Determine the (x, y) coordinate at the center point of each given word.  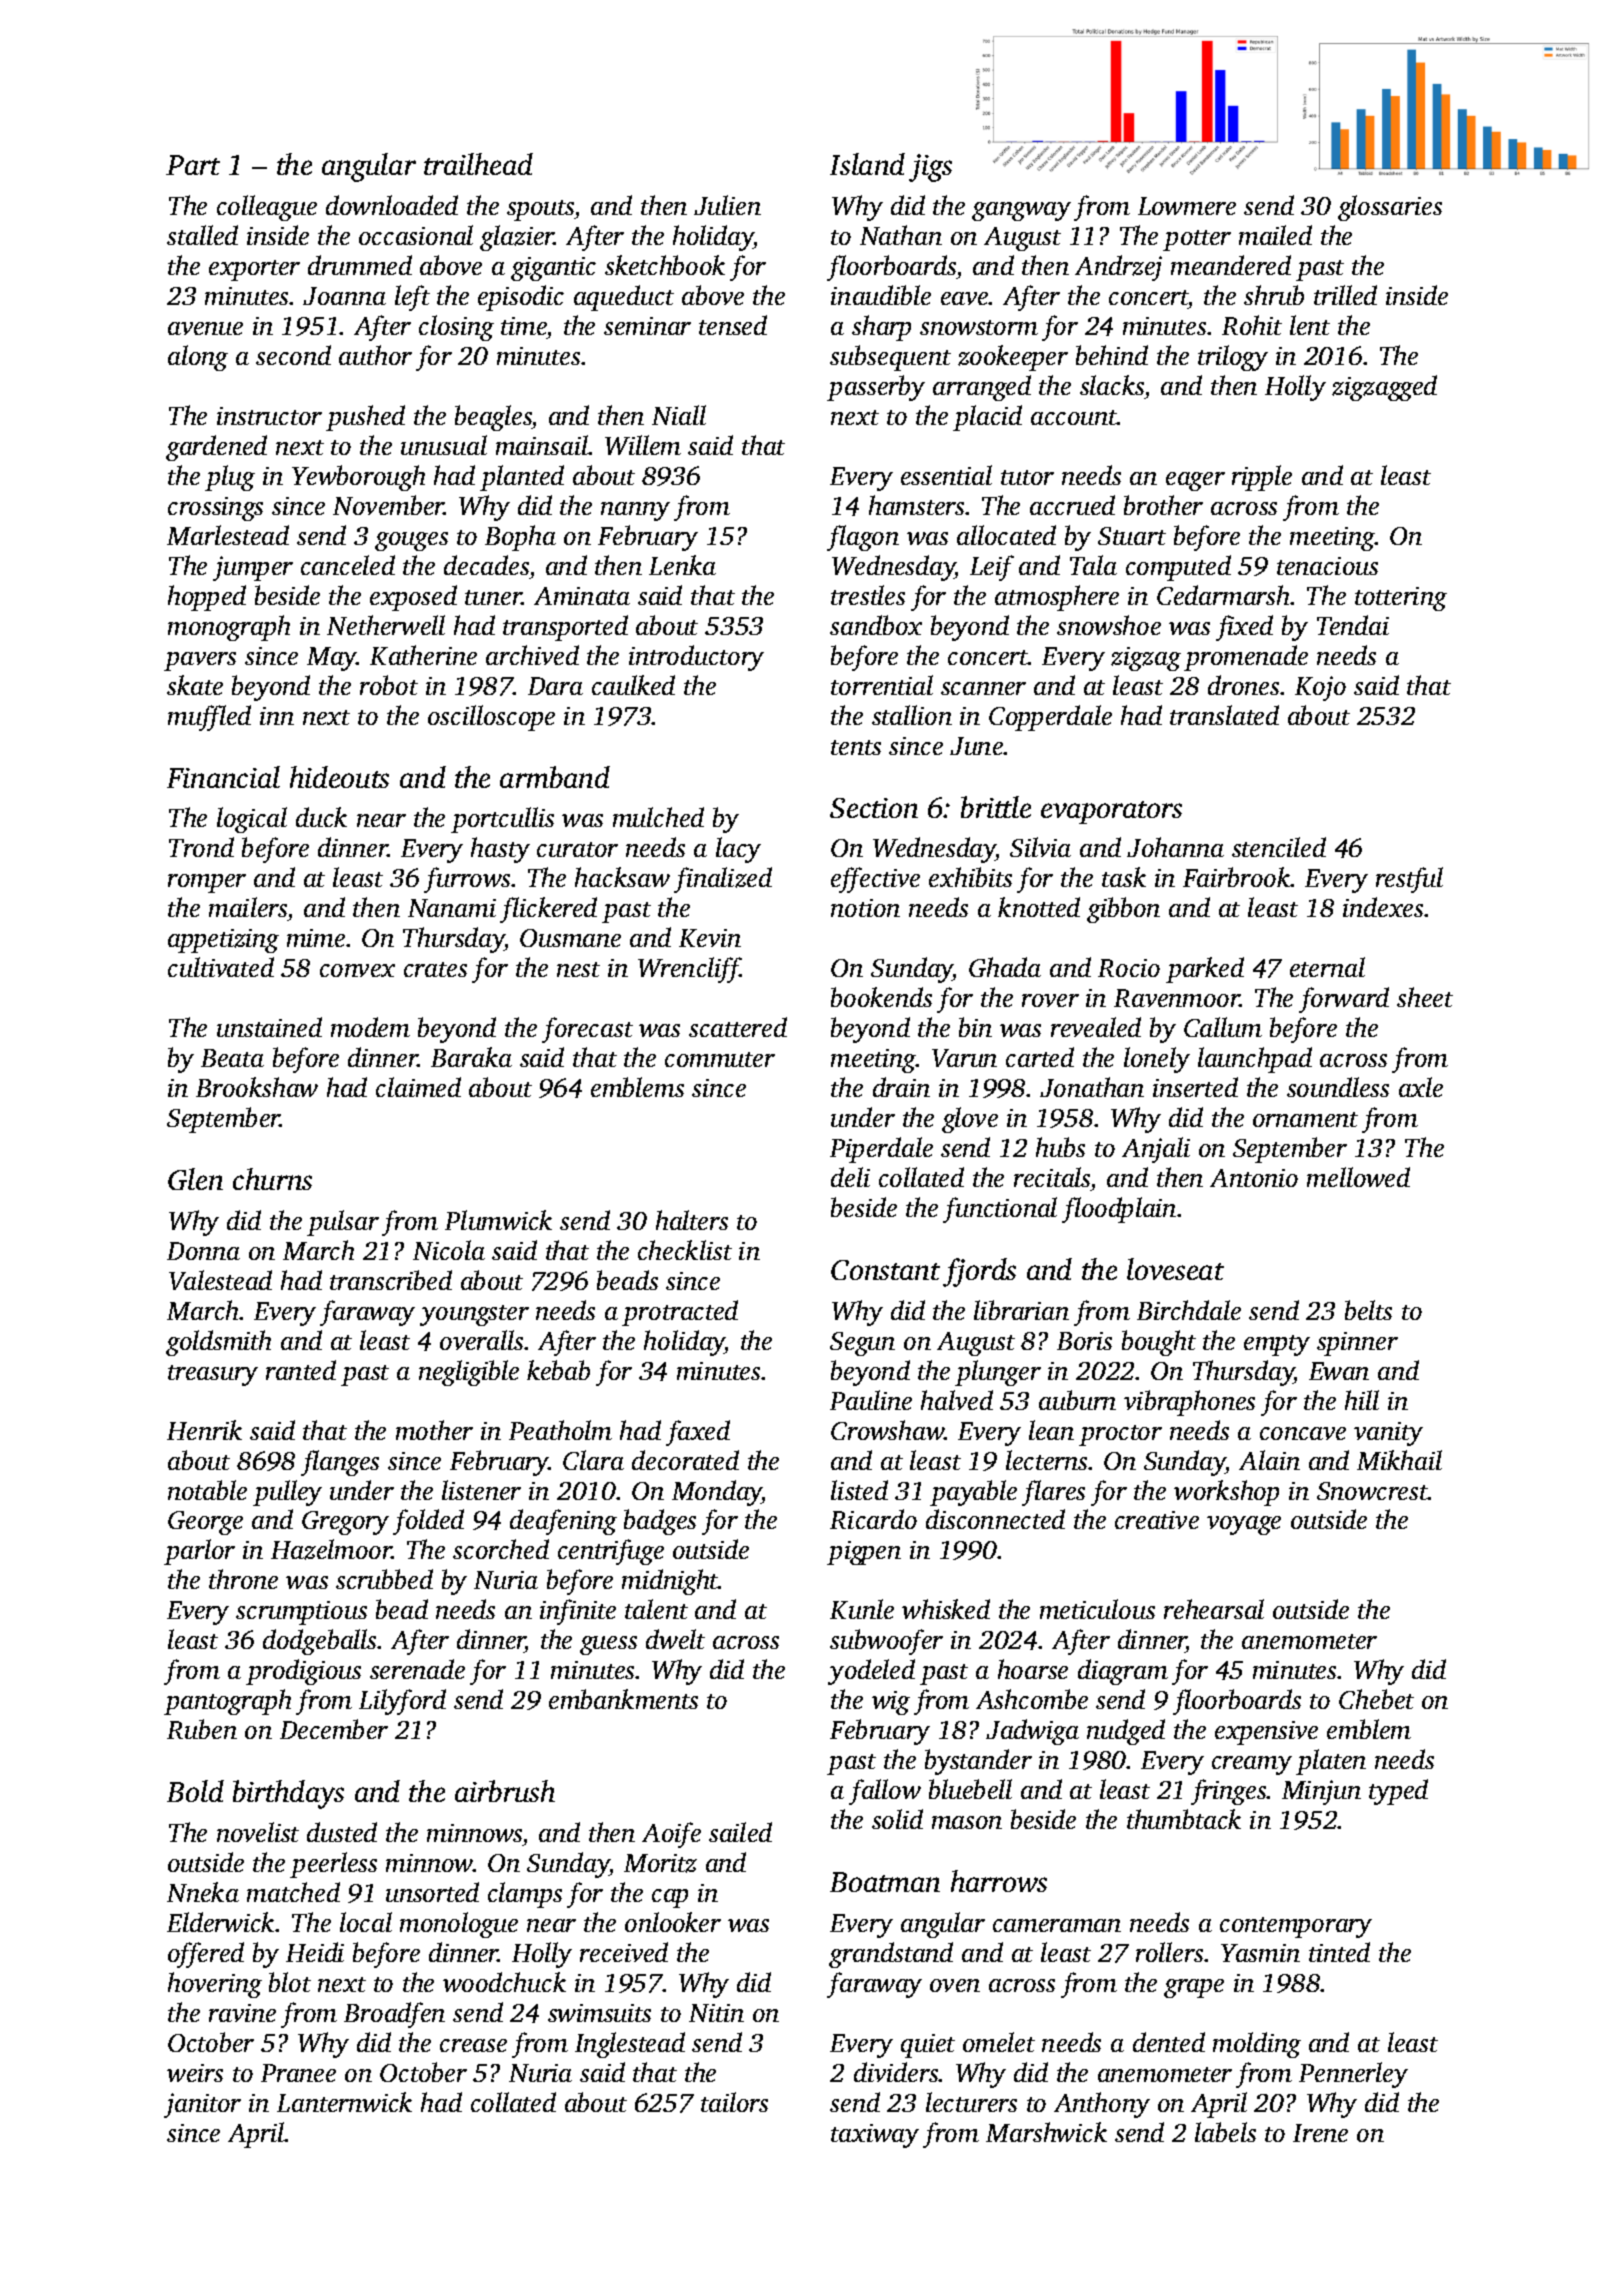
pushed (365, 418)
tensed (733, 325)
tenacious (1327, 566)
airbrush (505, 1791)
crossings (215, 509)
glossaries (1390, 208)
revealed (1096, 1027)
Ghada (1005, 967)
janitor (202, 2105)
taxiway (875, 2136)
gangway (1021, 211)
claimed (418, 1087)
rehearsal (1214, 1609)
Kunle (862, 1609)
